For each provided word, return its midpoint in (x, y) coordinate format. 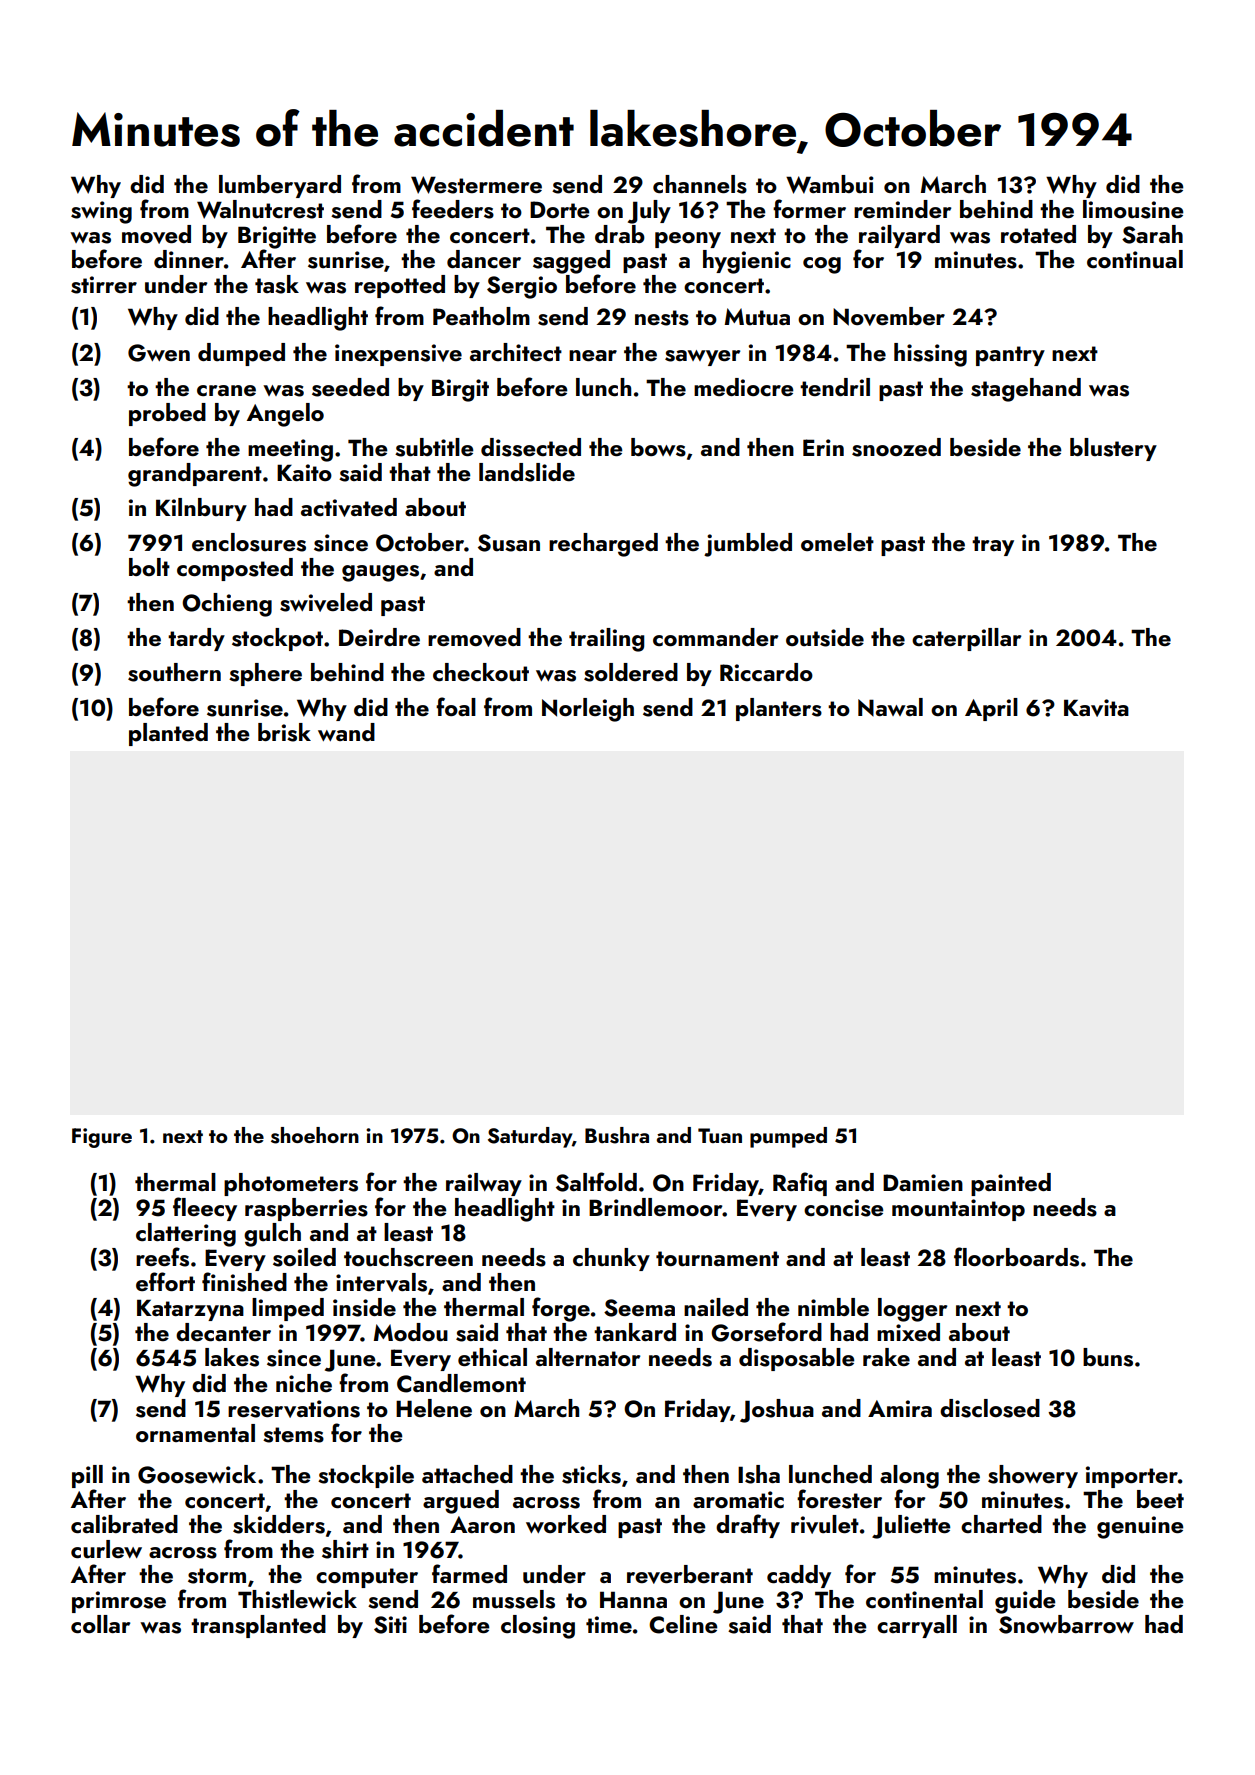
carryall (917, 1626)
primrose (119, 1602)
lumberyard (280, 186)
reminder (902, 209)
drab (620, 234)
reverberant (690, 1574)
